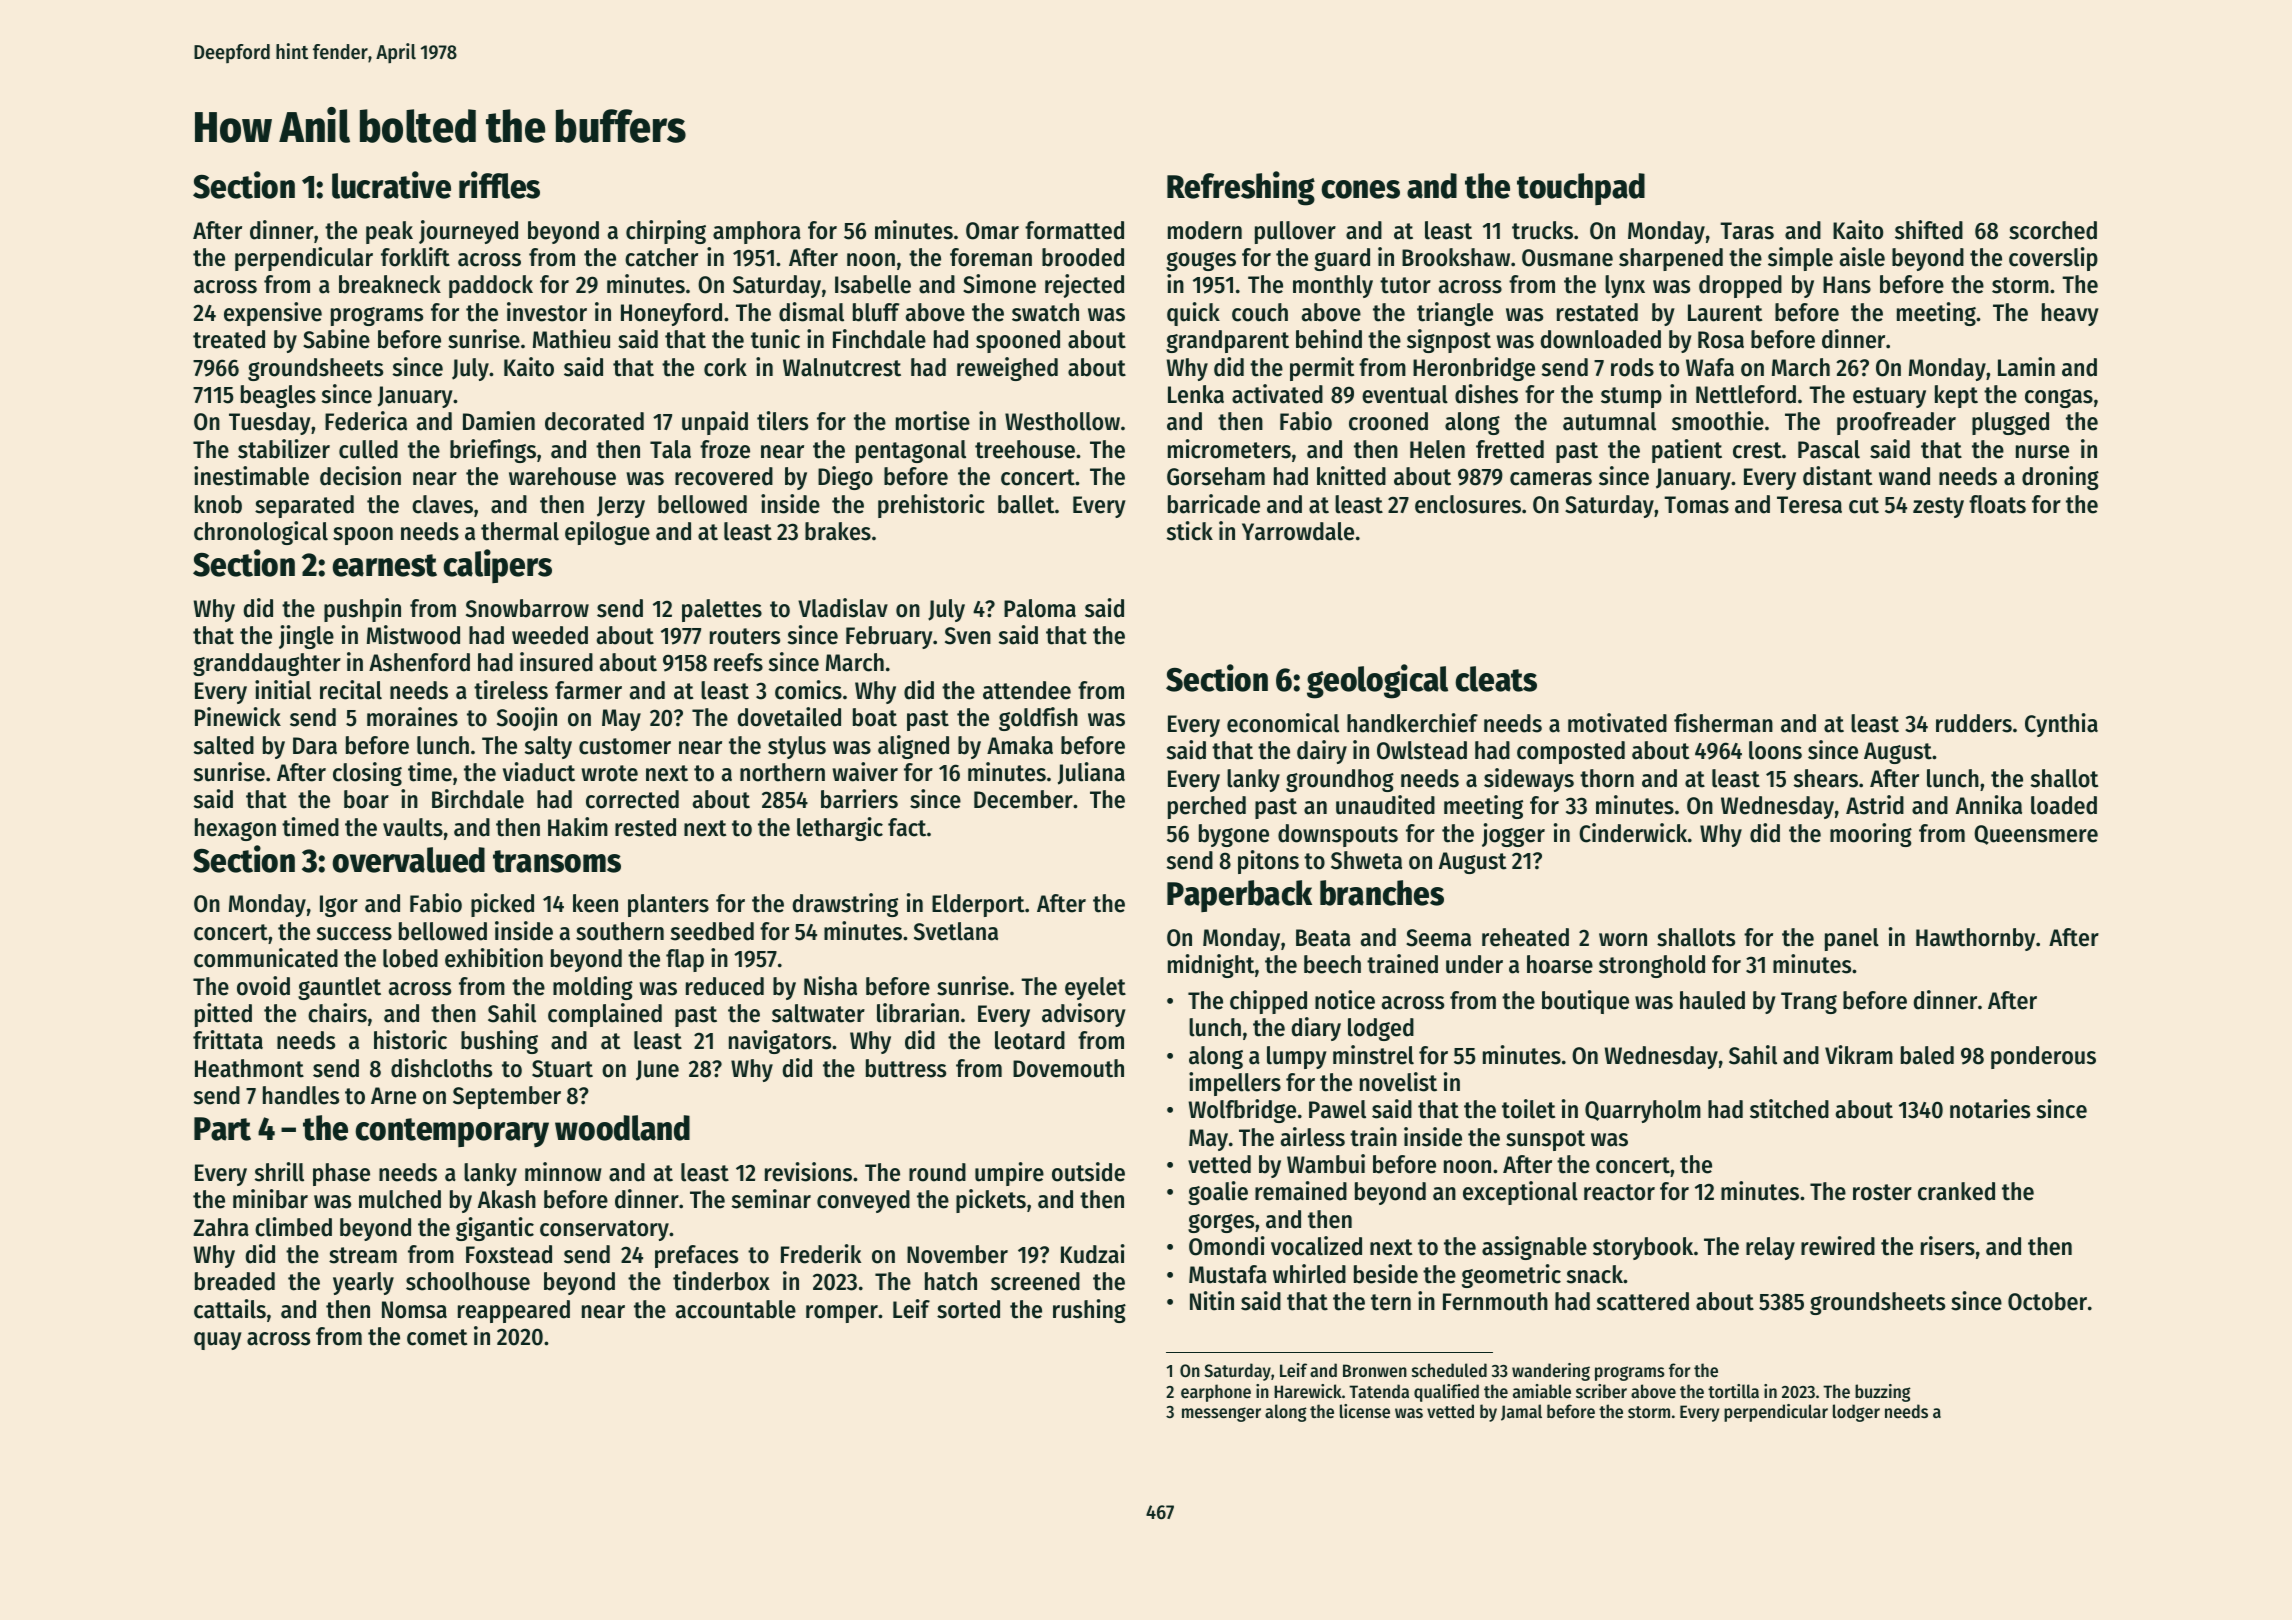 The width and height of the page is (2292, 1620). Describe the element at coordinates (873, 284) in the page. I see `Isabelle` at that location.
